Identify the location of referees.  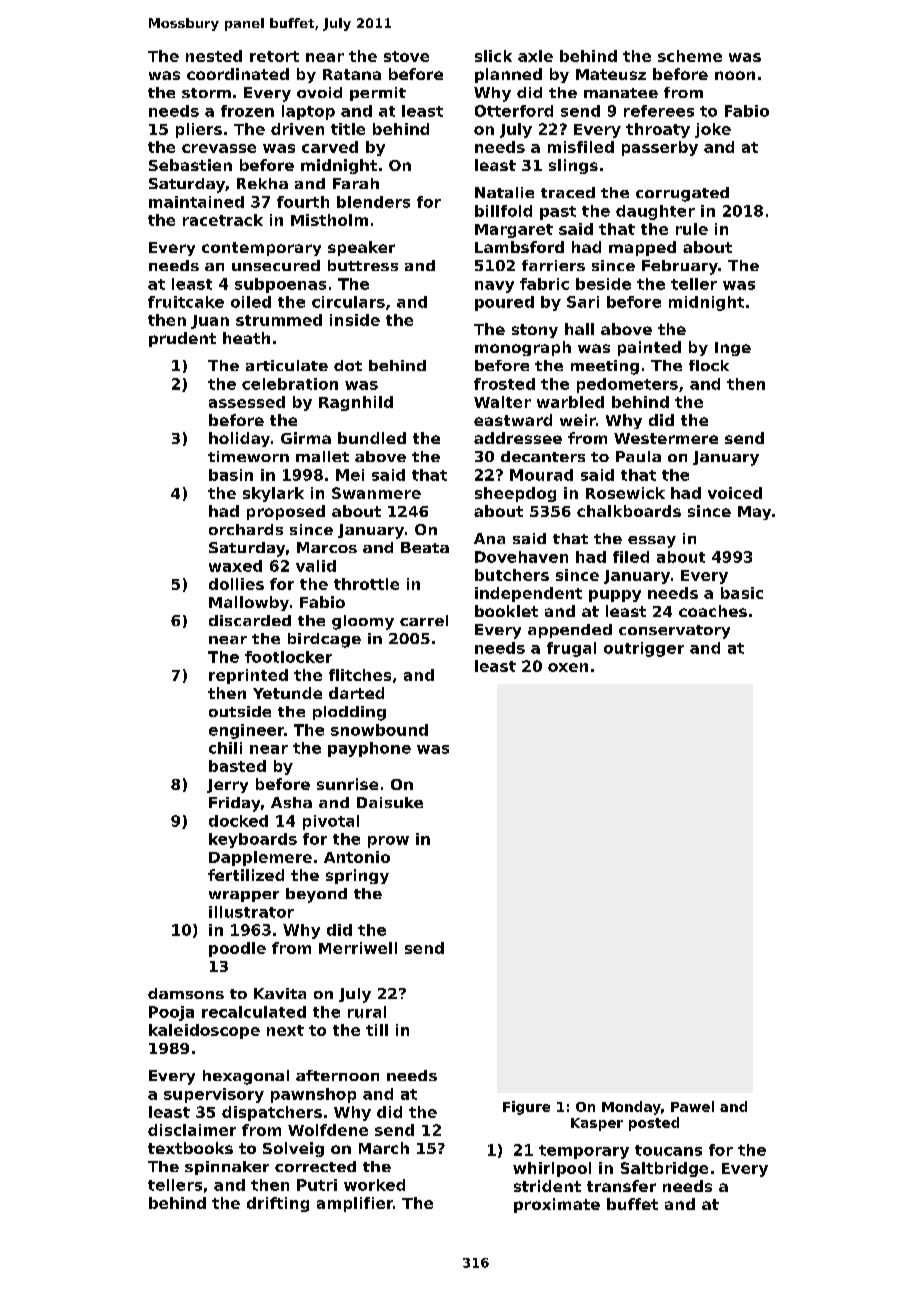
(659, 111).
